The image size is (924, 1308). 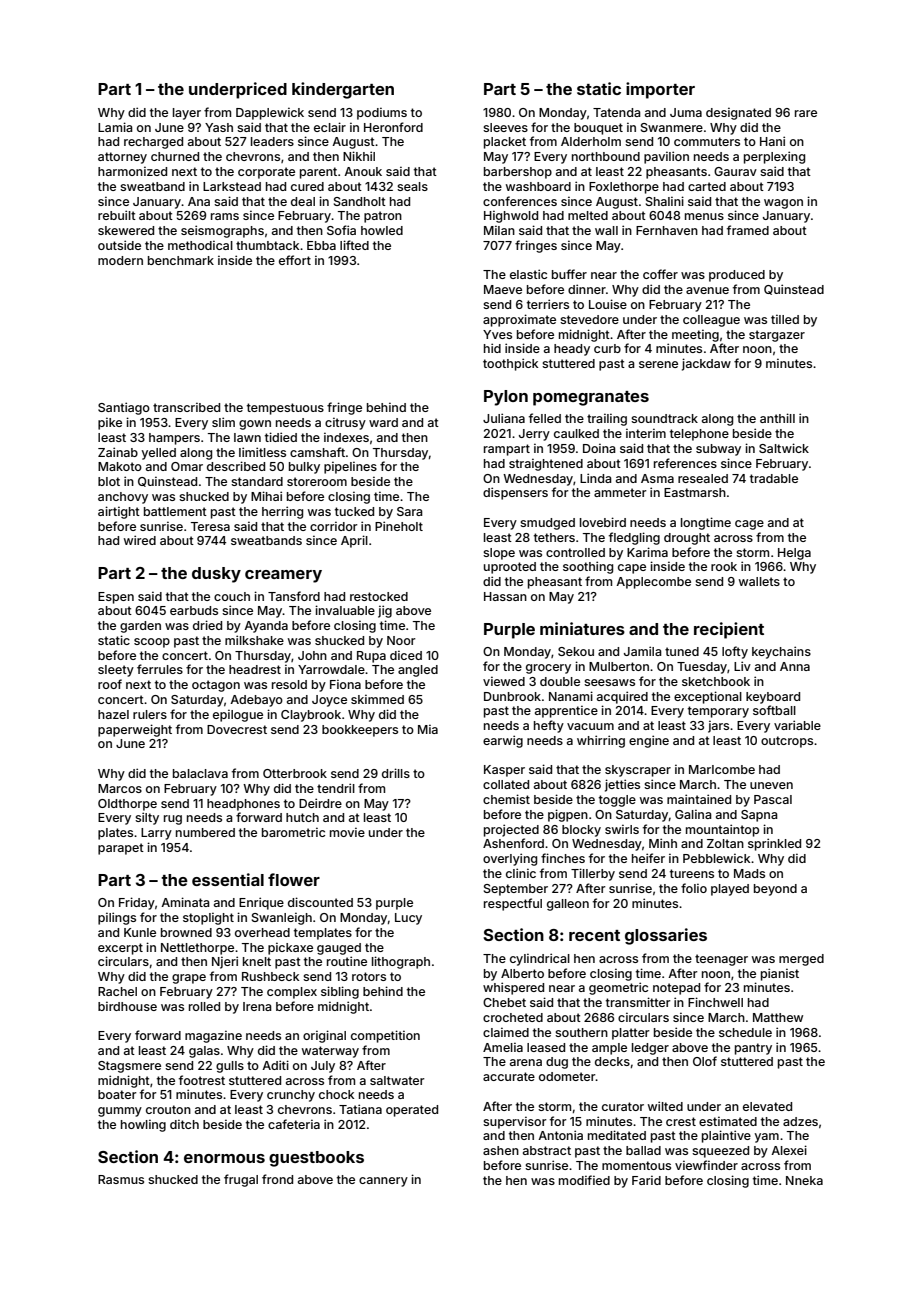 What do you see at coordinates (785, 319) in the page?
I see `tilled` at bounding box center [785, 319].
